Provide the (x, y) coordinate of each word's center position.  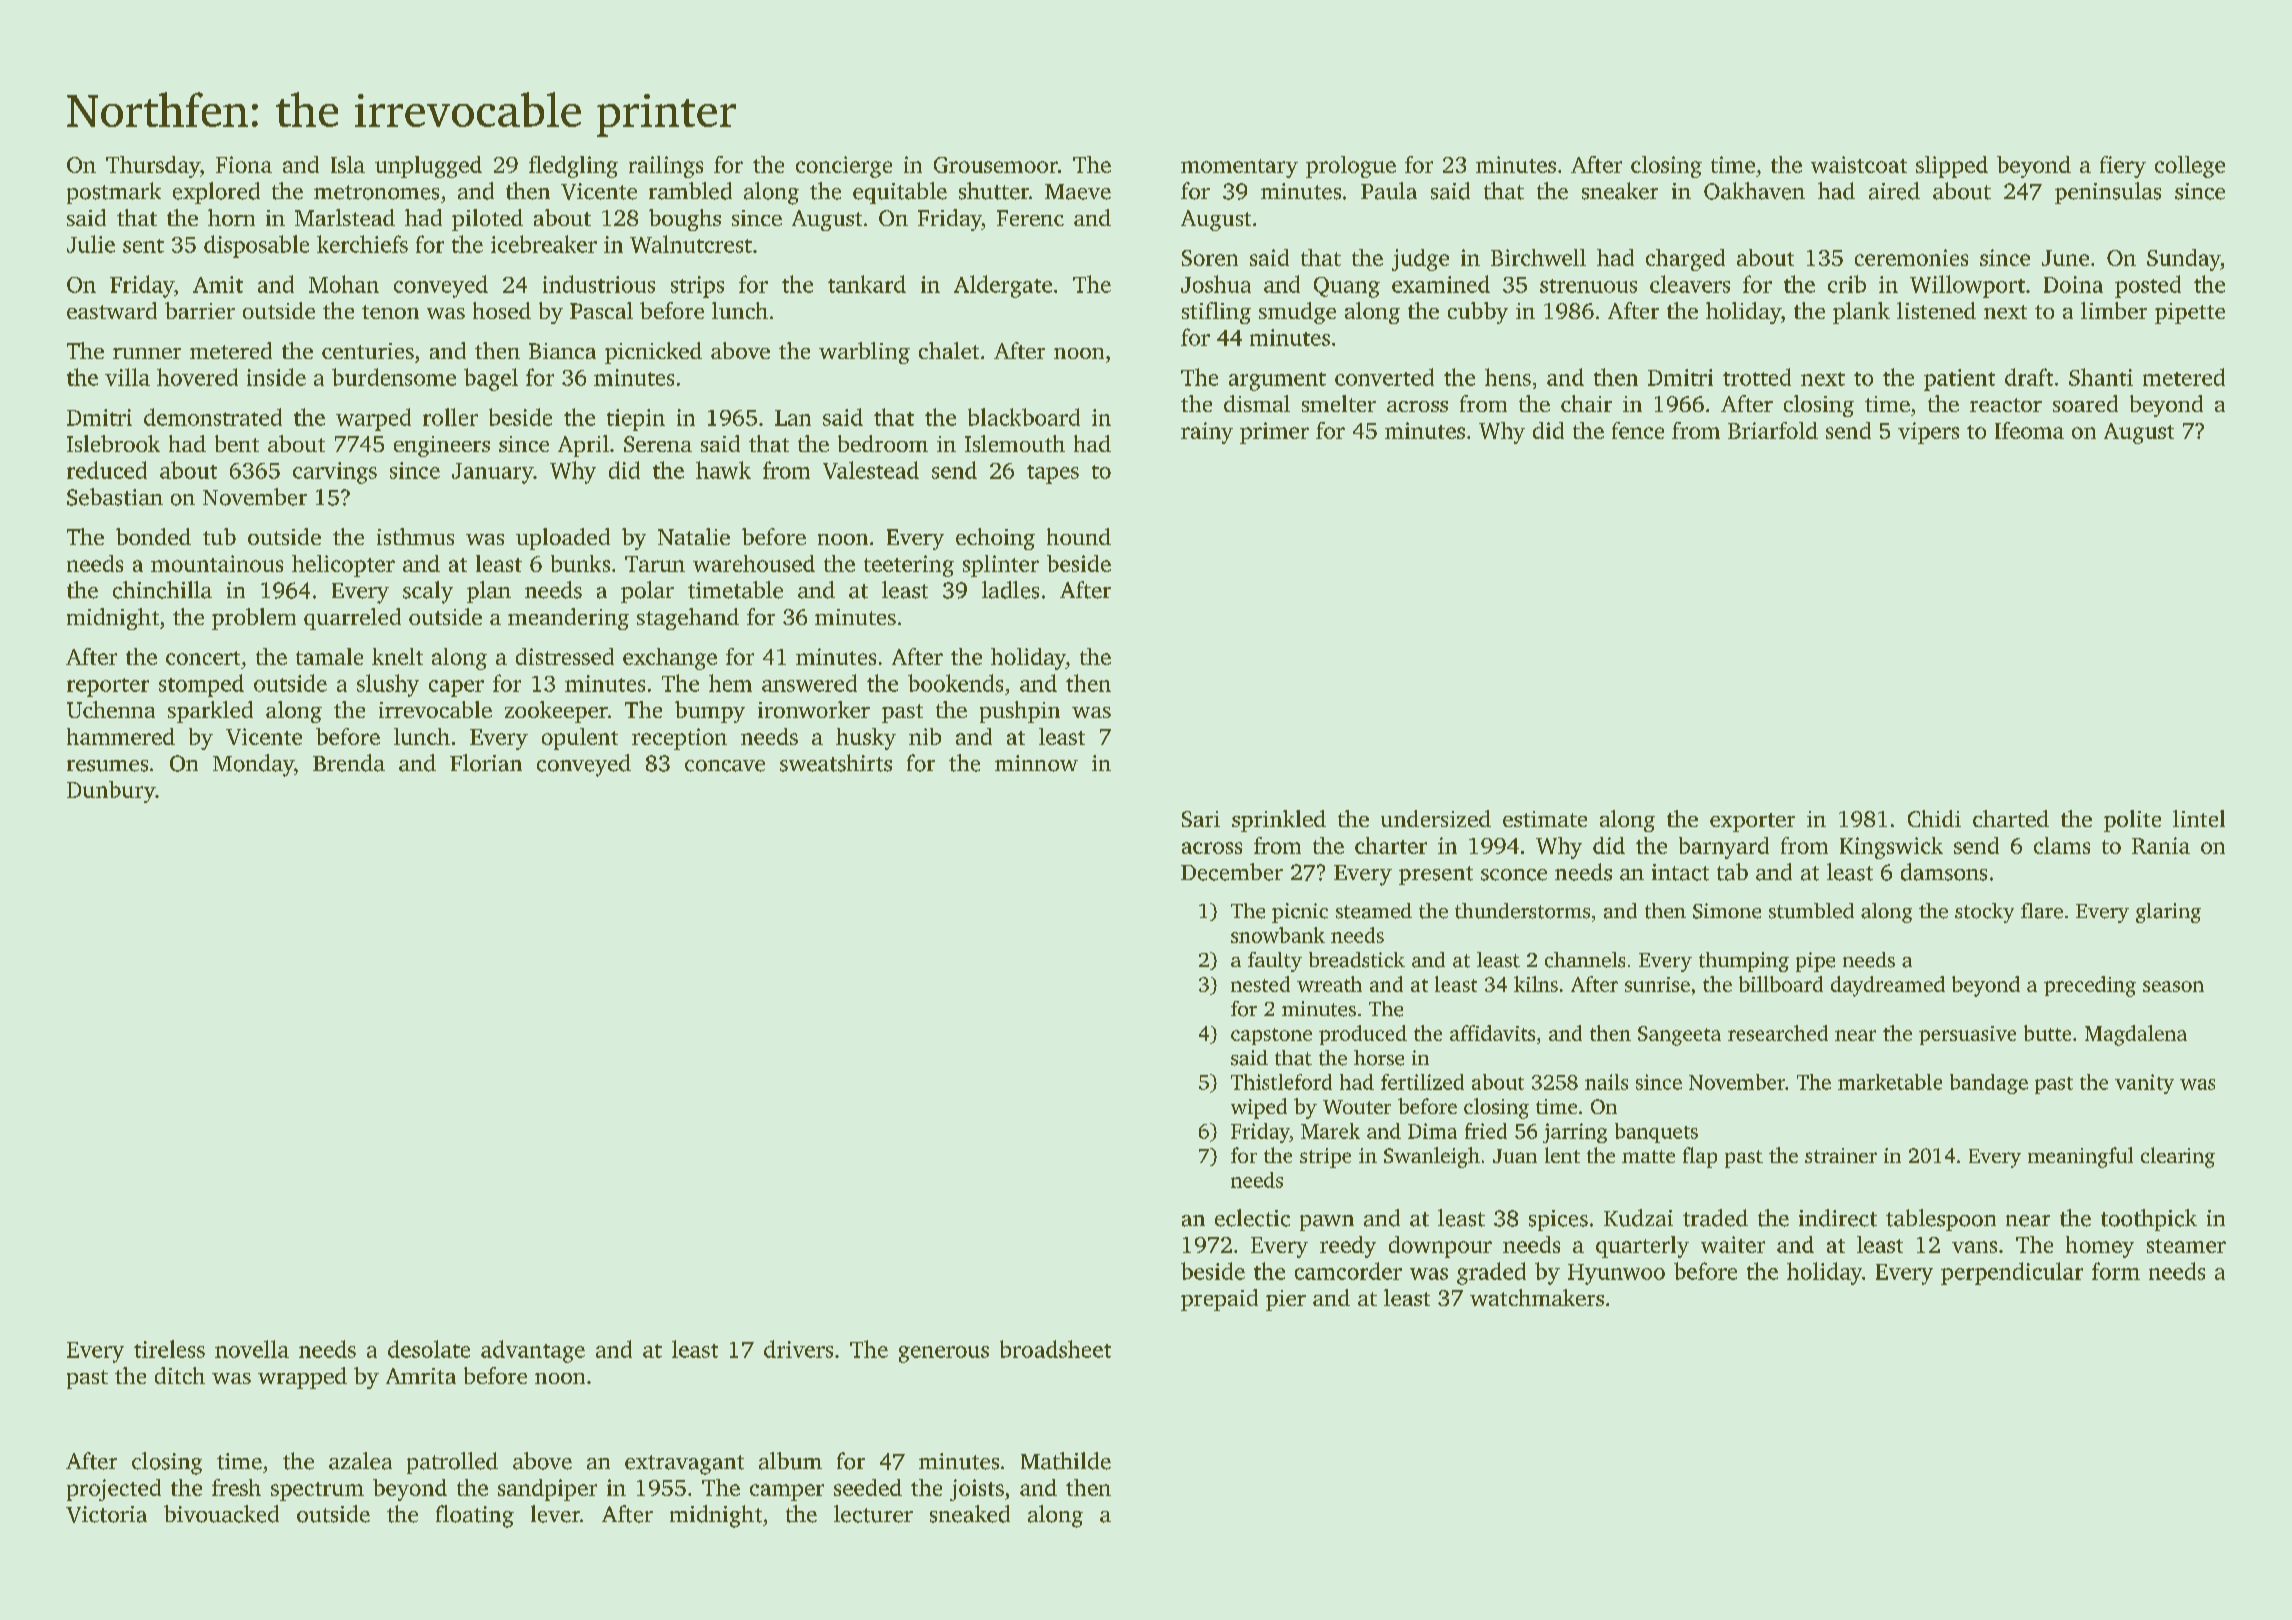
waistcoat (1859, 164)
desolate (429, 1349)
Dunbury (111, 792)
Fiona (244, 164)
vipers (1928, 433)
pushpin (1020, 712)
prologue (1351, 167)
